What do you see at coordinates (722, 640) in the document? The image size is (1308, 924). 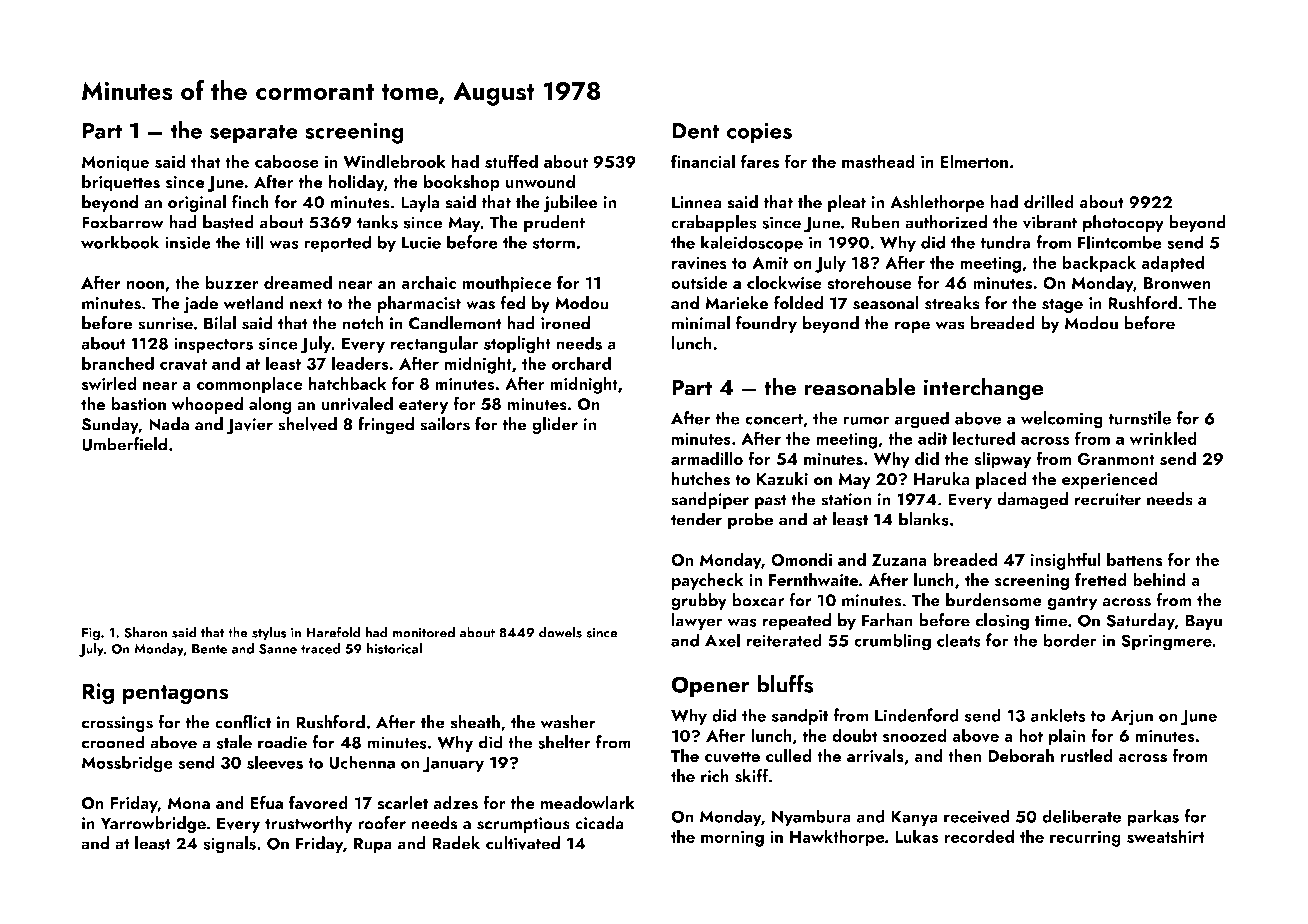 I see `Axel` at bounding box center [722, 640].
